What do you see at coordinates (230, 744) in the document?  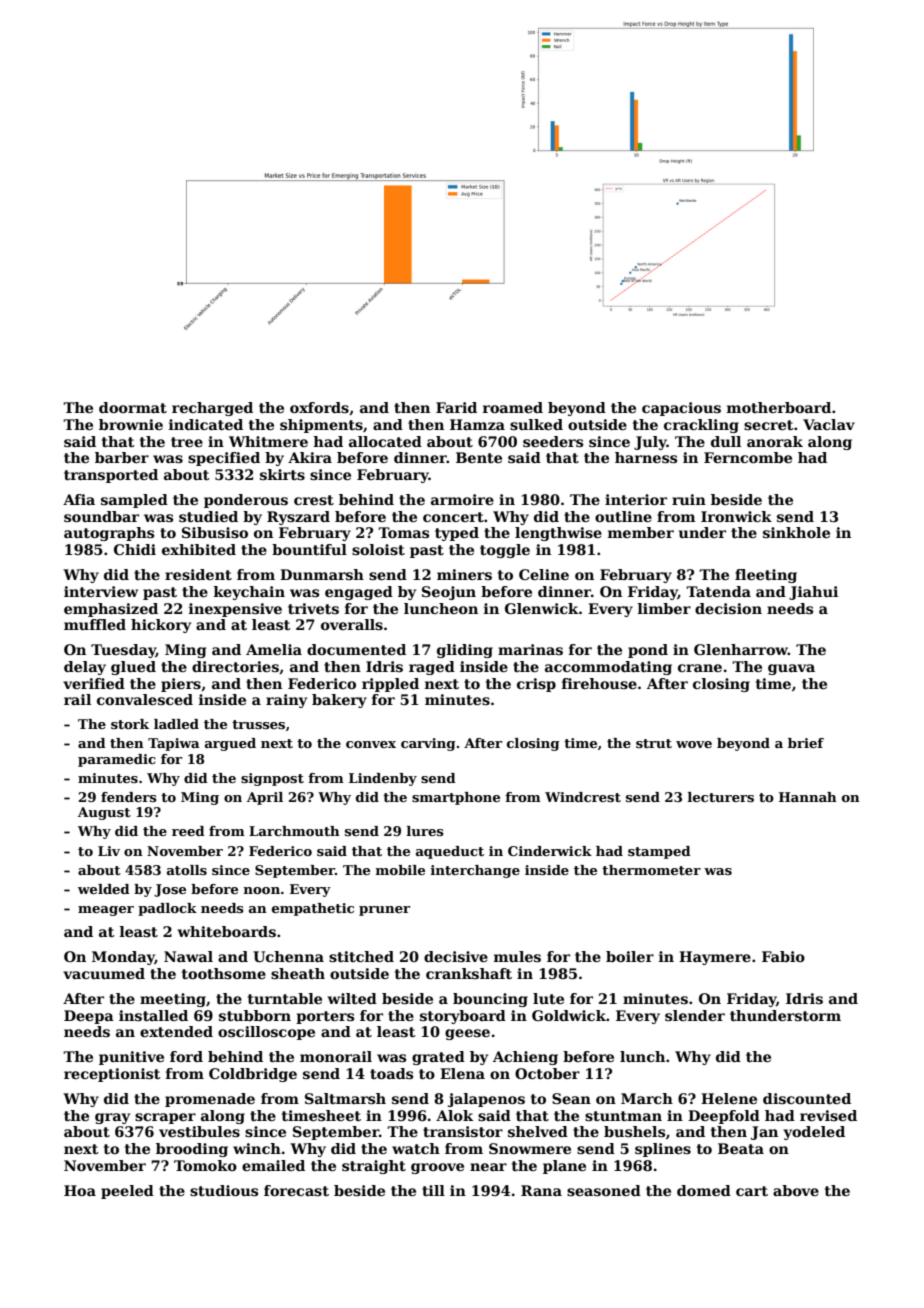 I see `argued` at bounding box center [230, 744].
